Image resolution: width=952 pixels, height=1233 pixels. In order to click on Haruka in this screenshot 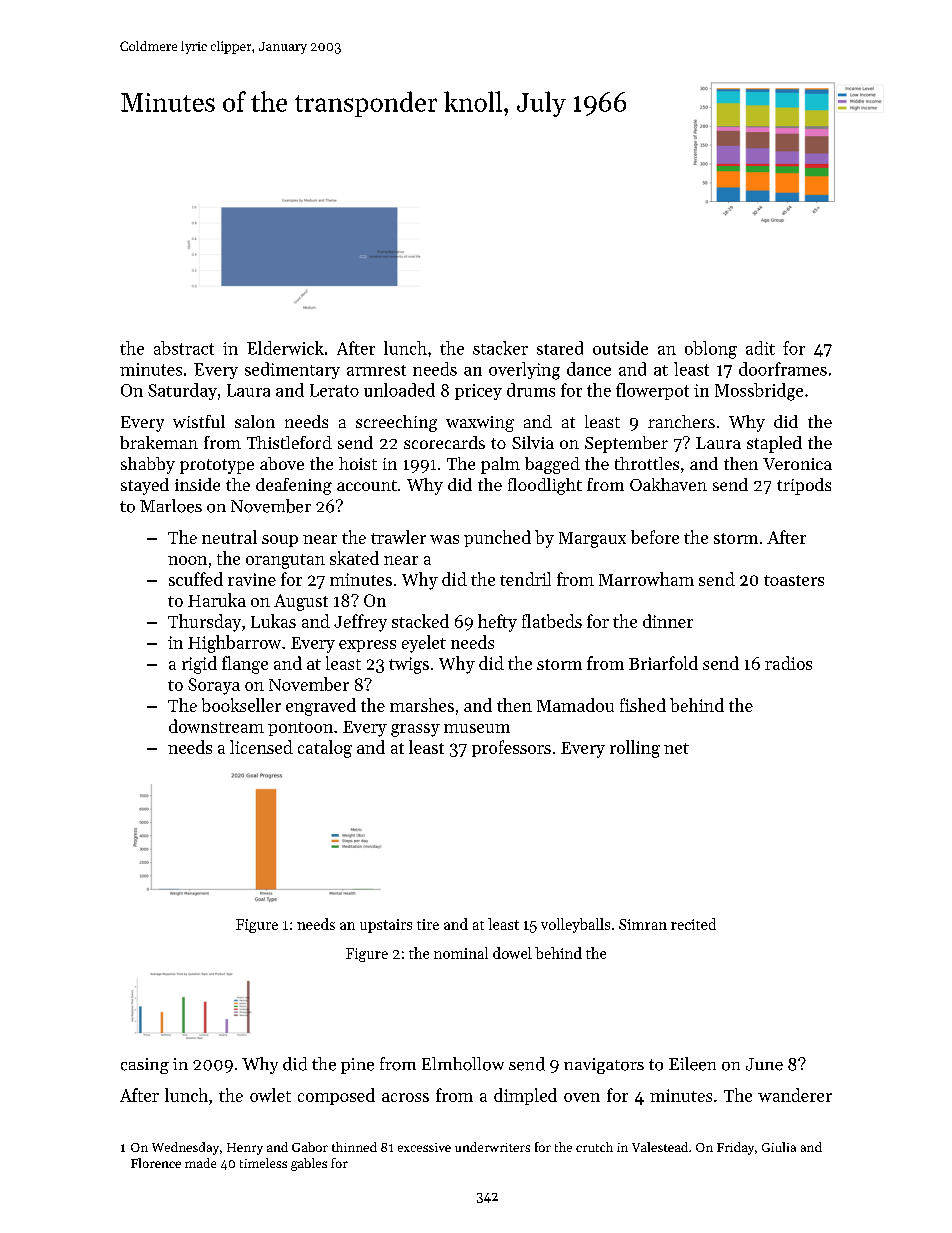, I will do `click(217, 600)`.
